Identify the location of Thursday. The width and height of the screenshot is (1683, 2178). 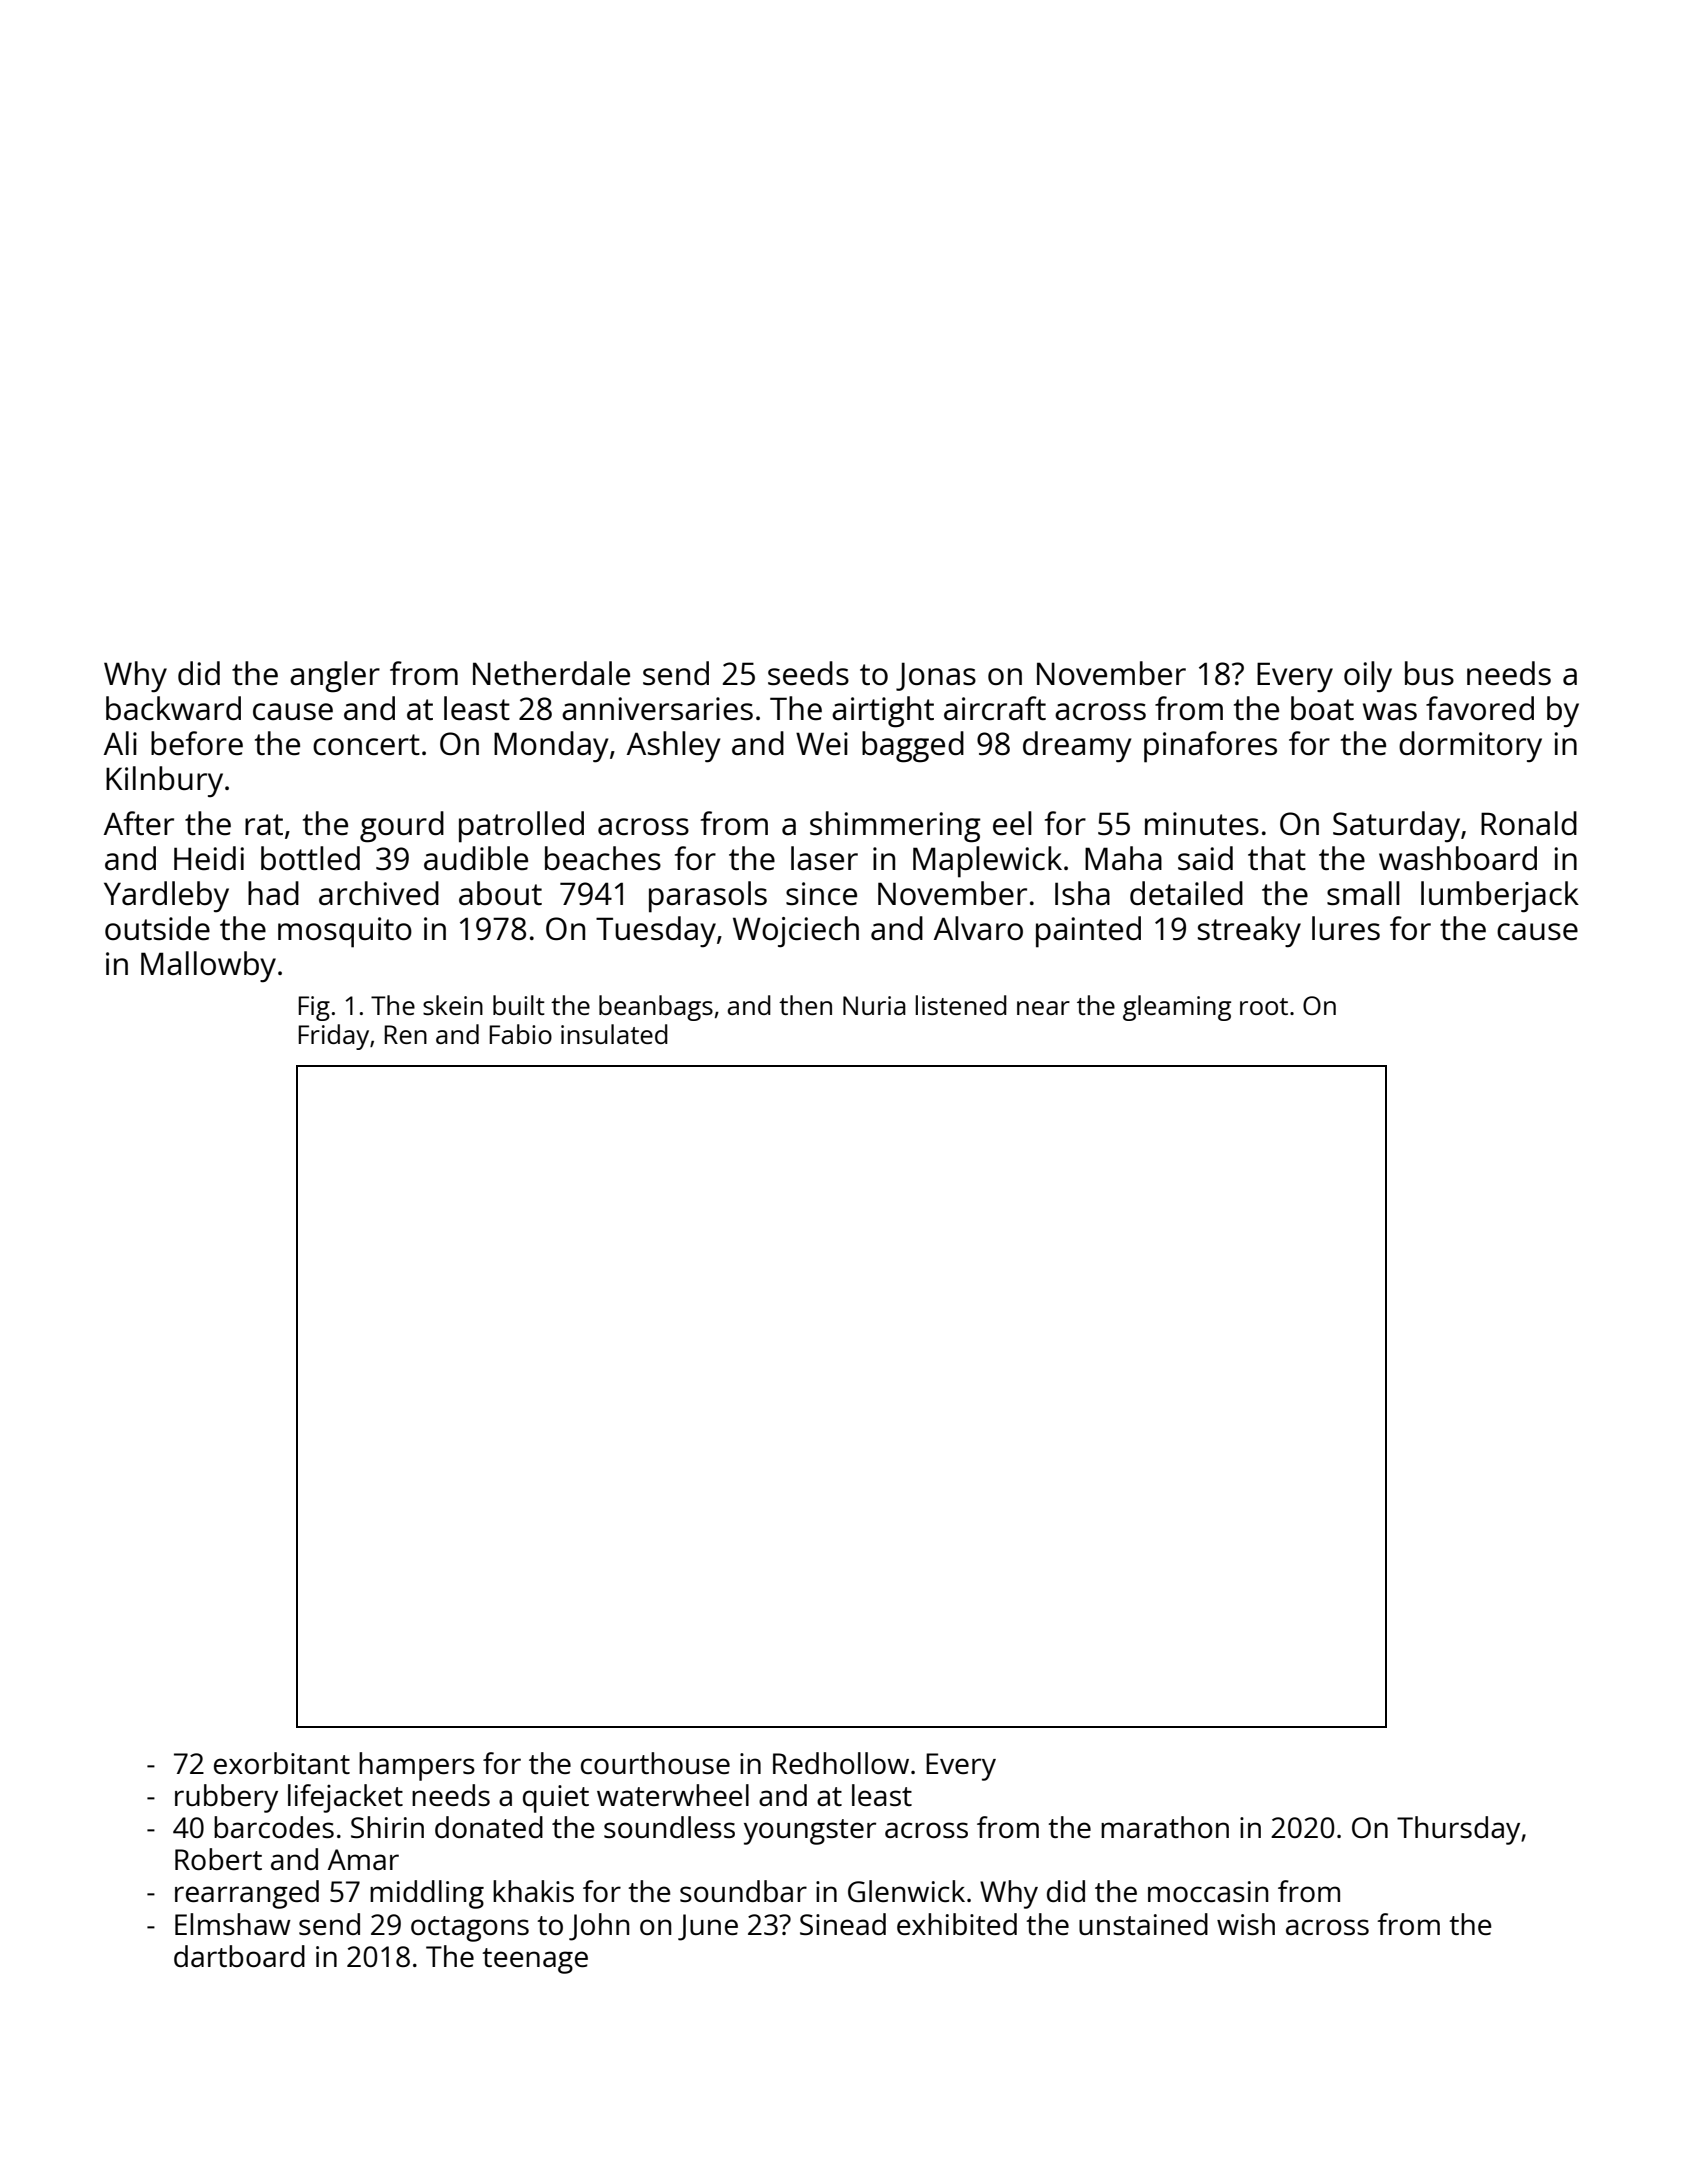
(1458, 1830).
